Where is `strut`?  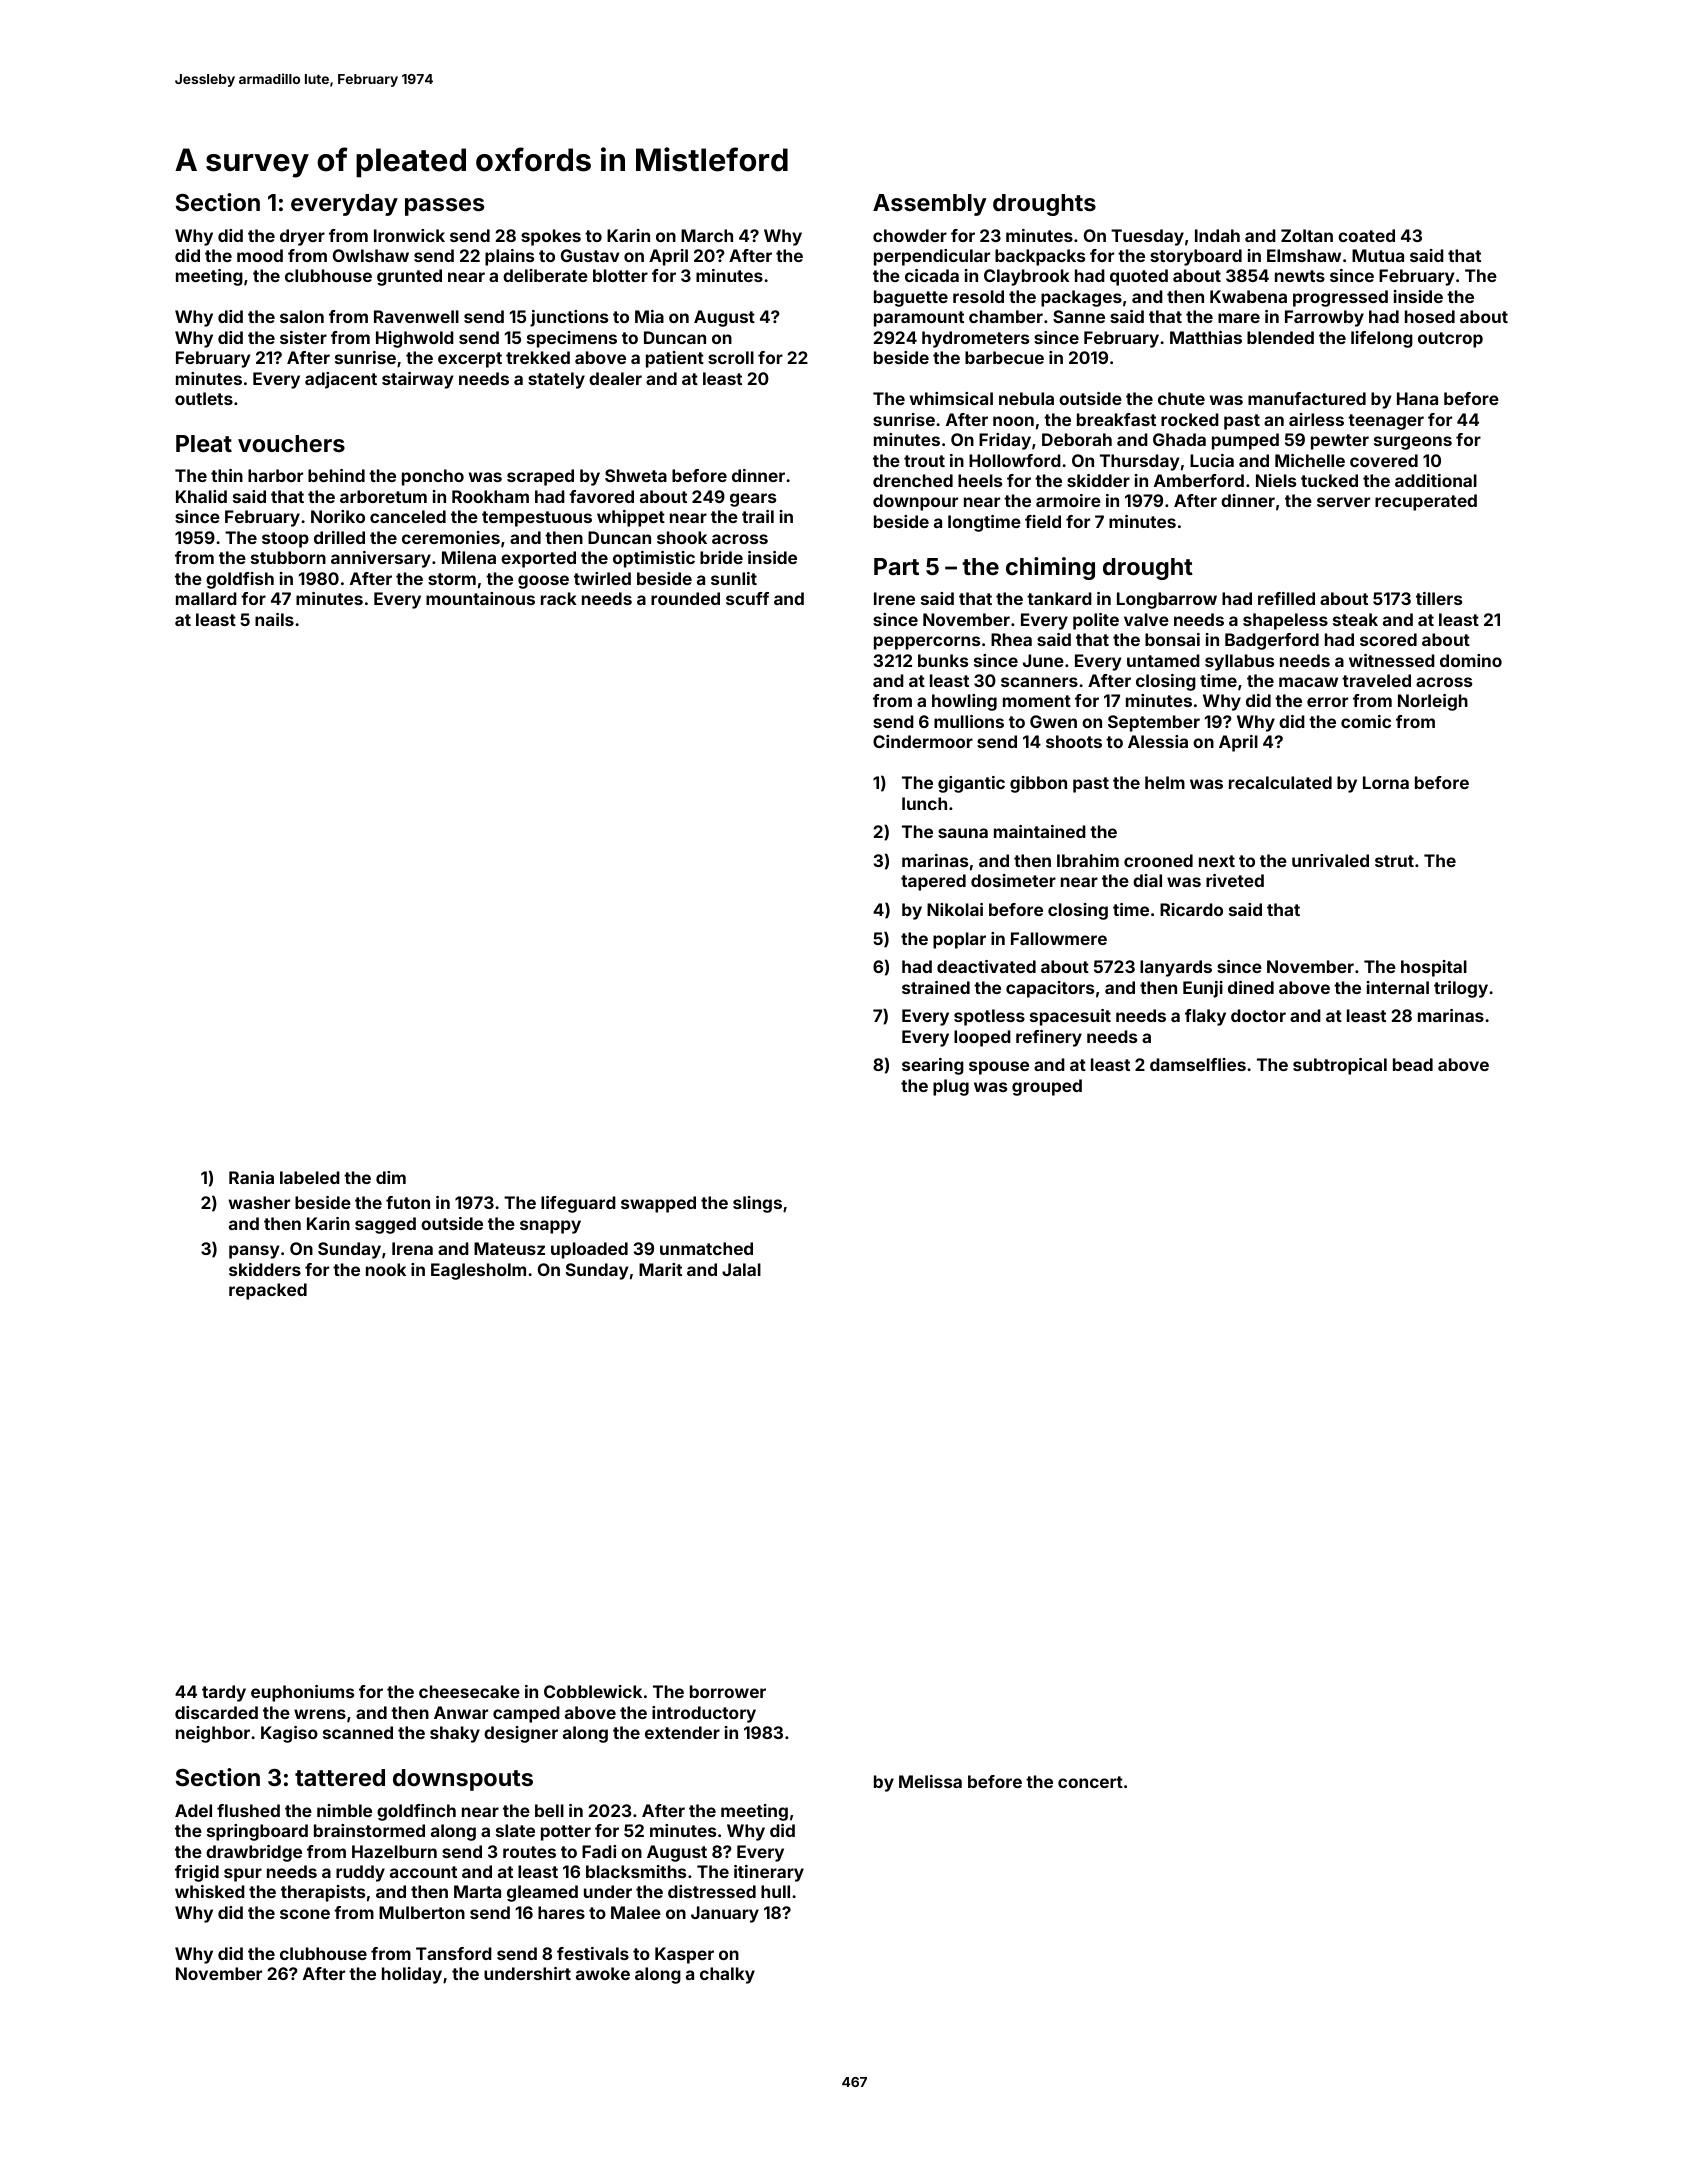 strut is located at coordinates (1394, 861).
